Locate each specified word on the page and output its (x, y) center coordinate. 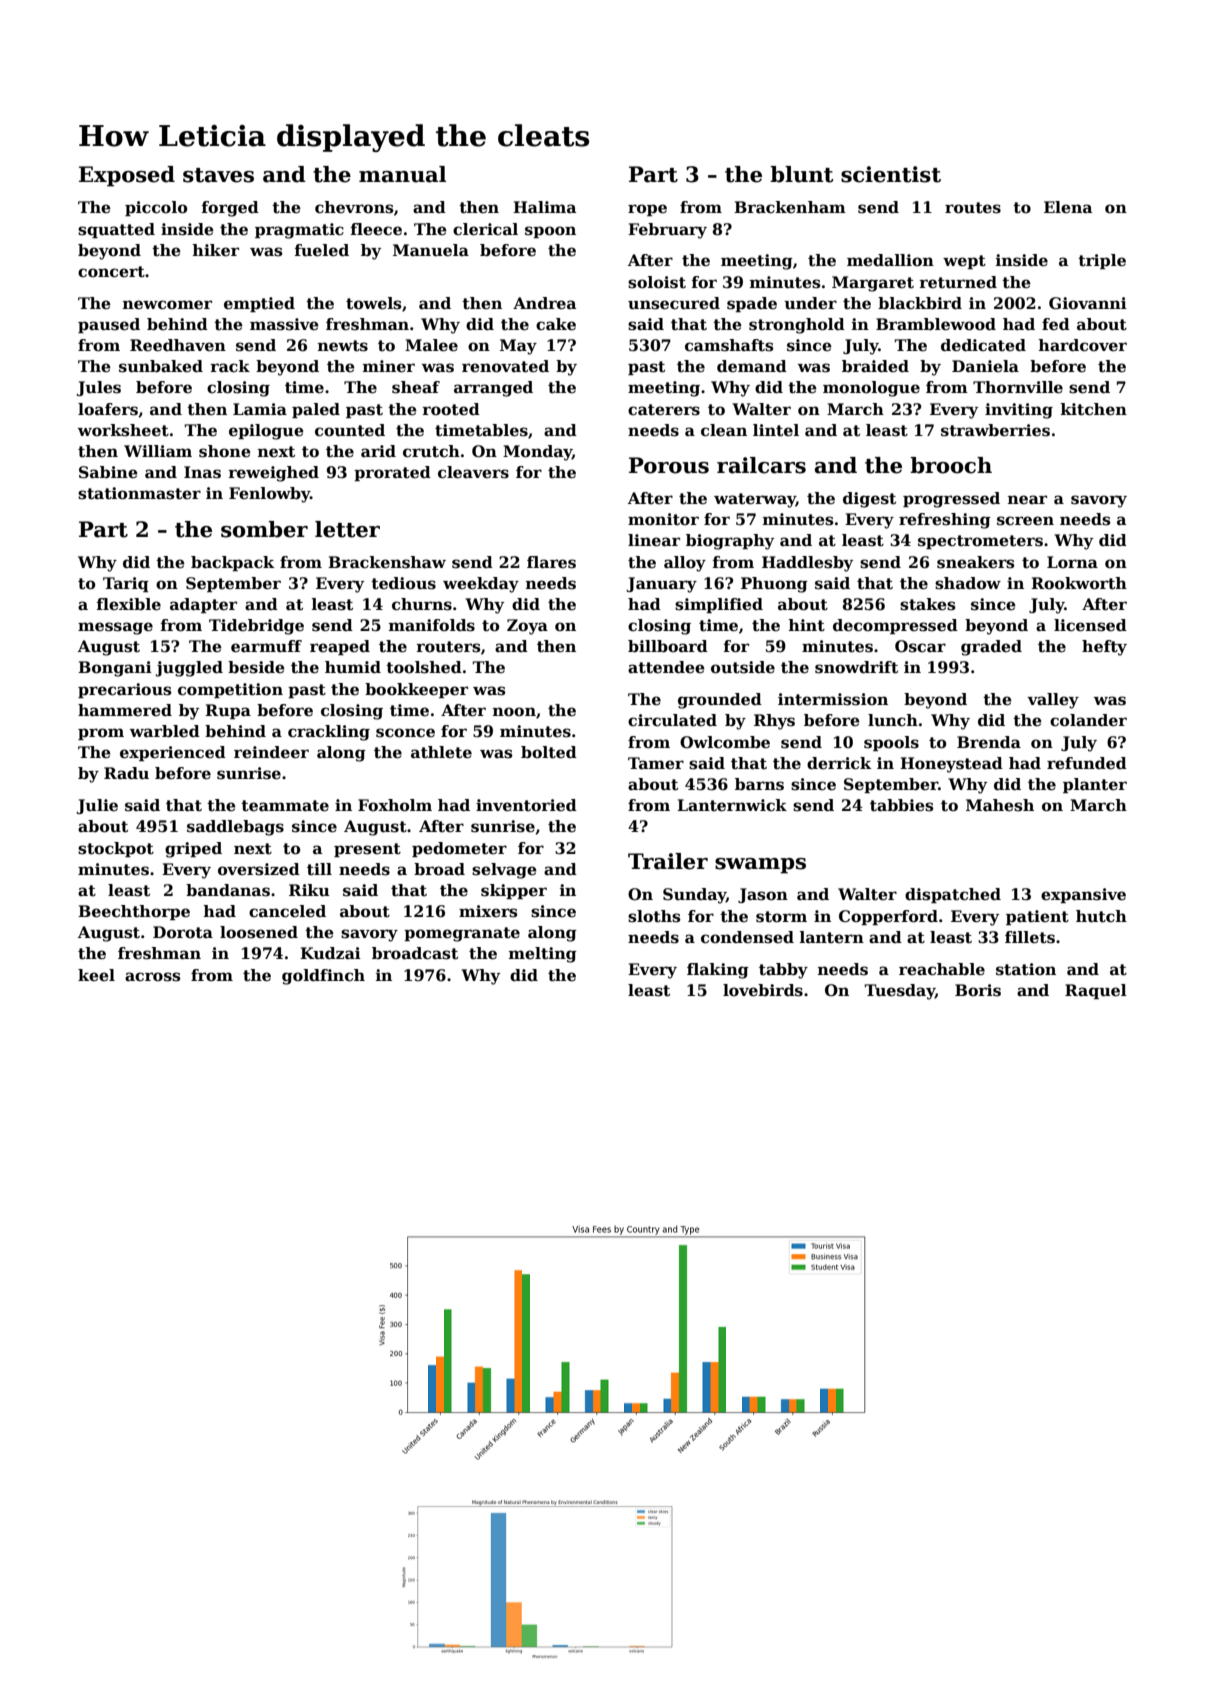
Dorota (183, 932)
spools (891, 743)
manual (402, 174)
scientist (891, 174)
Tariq (126, 584)
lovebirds (763, 990)
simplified (719, 605)
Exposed (127, 176)
